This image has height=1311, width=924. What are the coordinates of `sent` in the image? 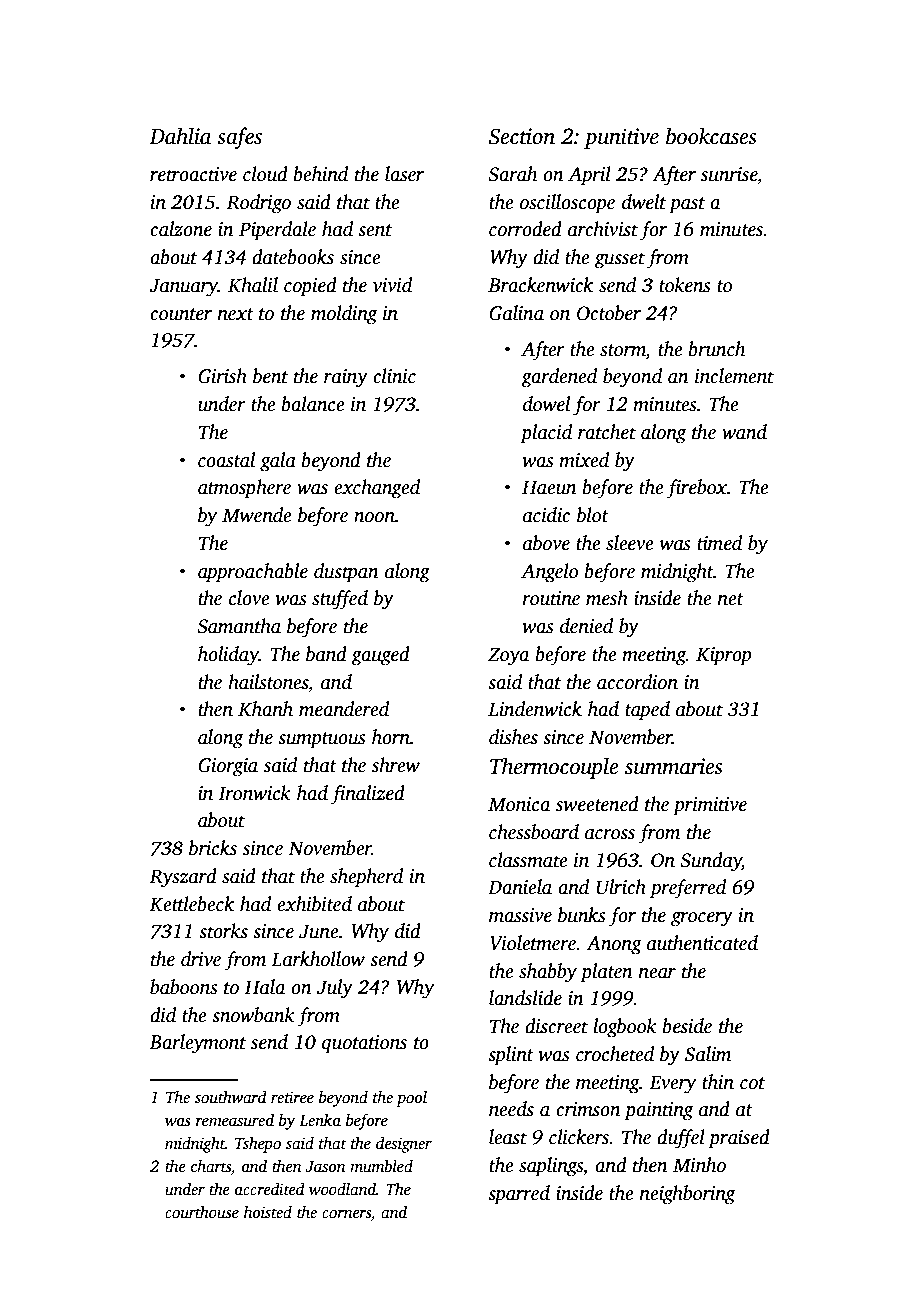 It's located at (375, 230).
